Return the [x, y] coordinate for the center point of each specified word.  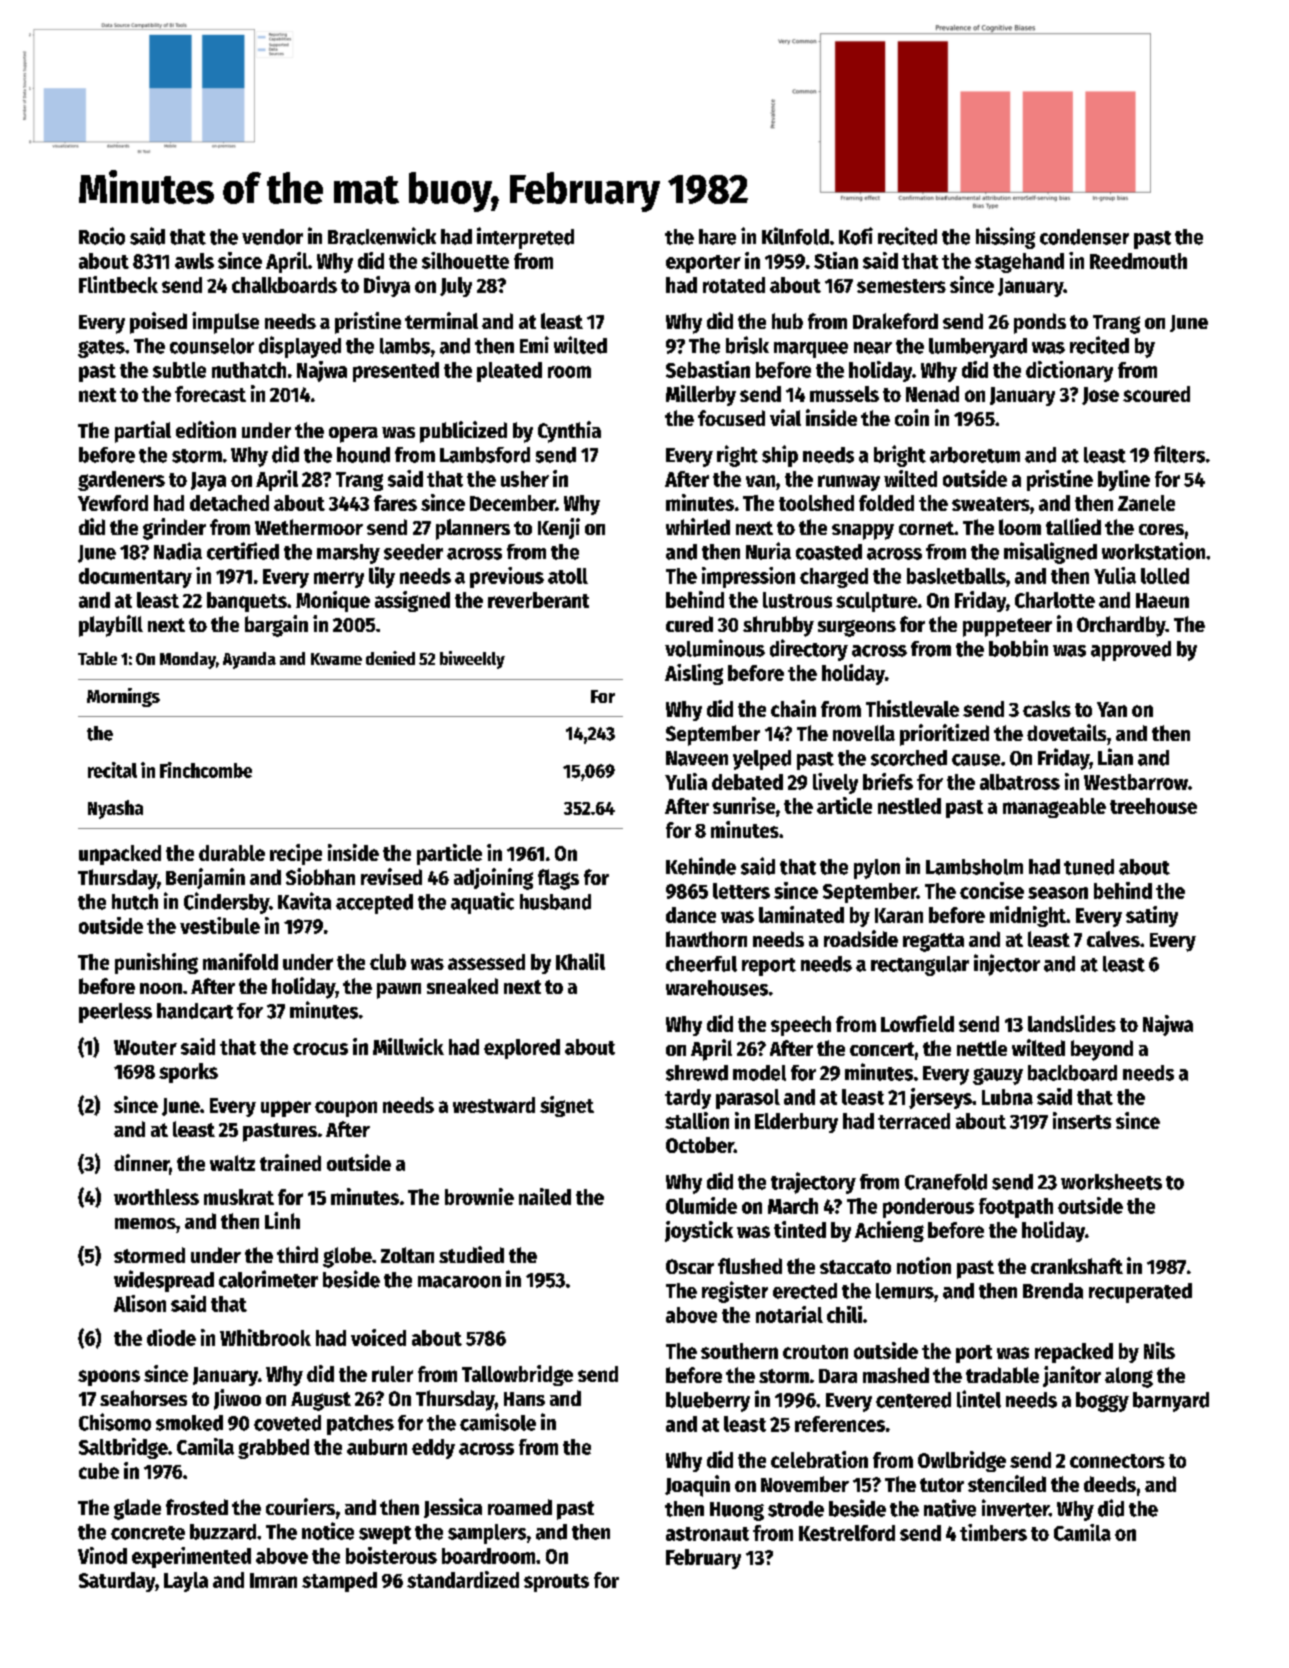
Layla [186, 1582]
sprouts [556, 1583]
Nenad [932, 394]
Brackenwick [382, 236]
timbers [993, 1532]
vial [785, 417]
